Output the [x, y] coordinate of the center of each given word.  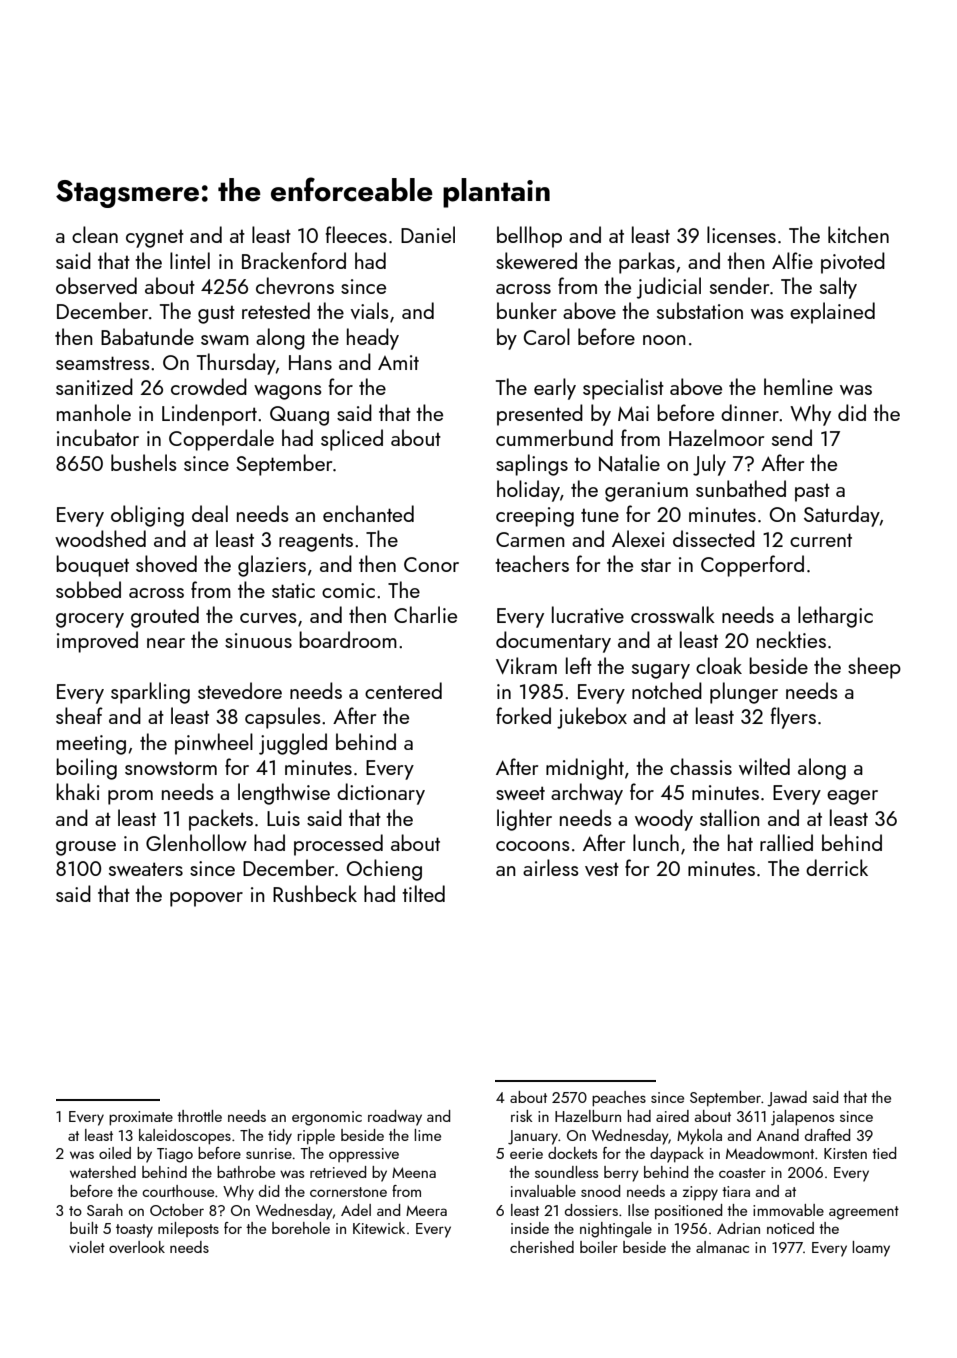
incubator [98, 437]
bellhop [529, 237]
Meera [426, 1210]
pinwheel [214, 744]
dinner [750, 412]
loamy [871, 1249]
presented [540, 415]
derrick [837, 867]
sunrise [269, 1153]
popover [206, 899]
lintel [190, 260]
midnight [585, 769]
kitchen [858, 234]
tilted [423, 893]
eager [852, 797]
